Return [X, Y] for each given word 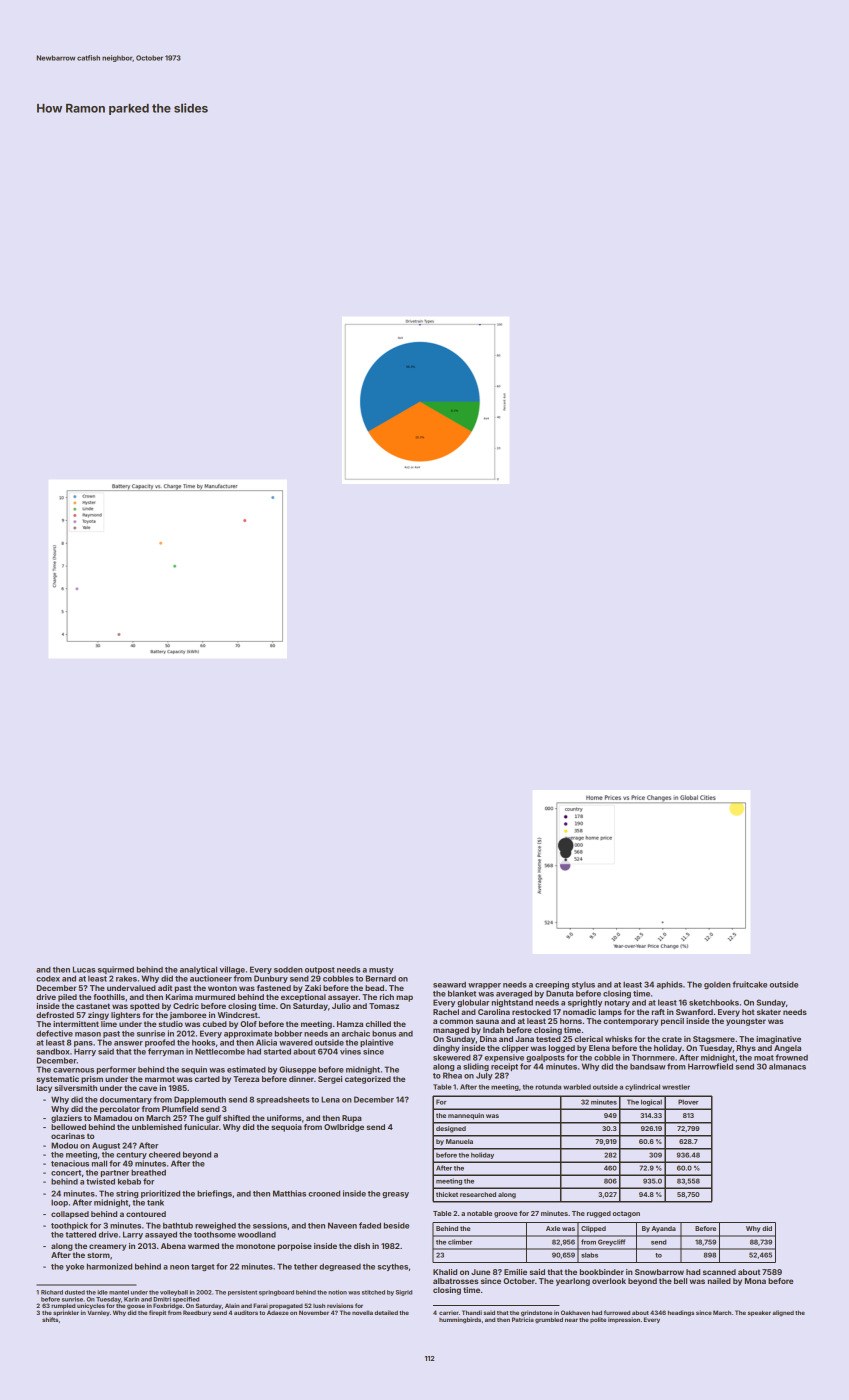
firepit [157, 1313]
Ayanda [664, 1229]
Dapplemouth [200, 1100]
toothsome [215, 1234]
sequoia [286, 1128]
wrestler [676, 1087]
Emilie [515, 1272]
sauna [487, 1021]
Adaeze [278, 1312]
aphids [670, 985]
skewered [452, 1057]
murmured [215, 997]
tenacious [70, 1163]
